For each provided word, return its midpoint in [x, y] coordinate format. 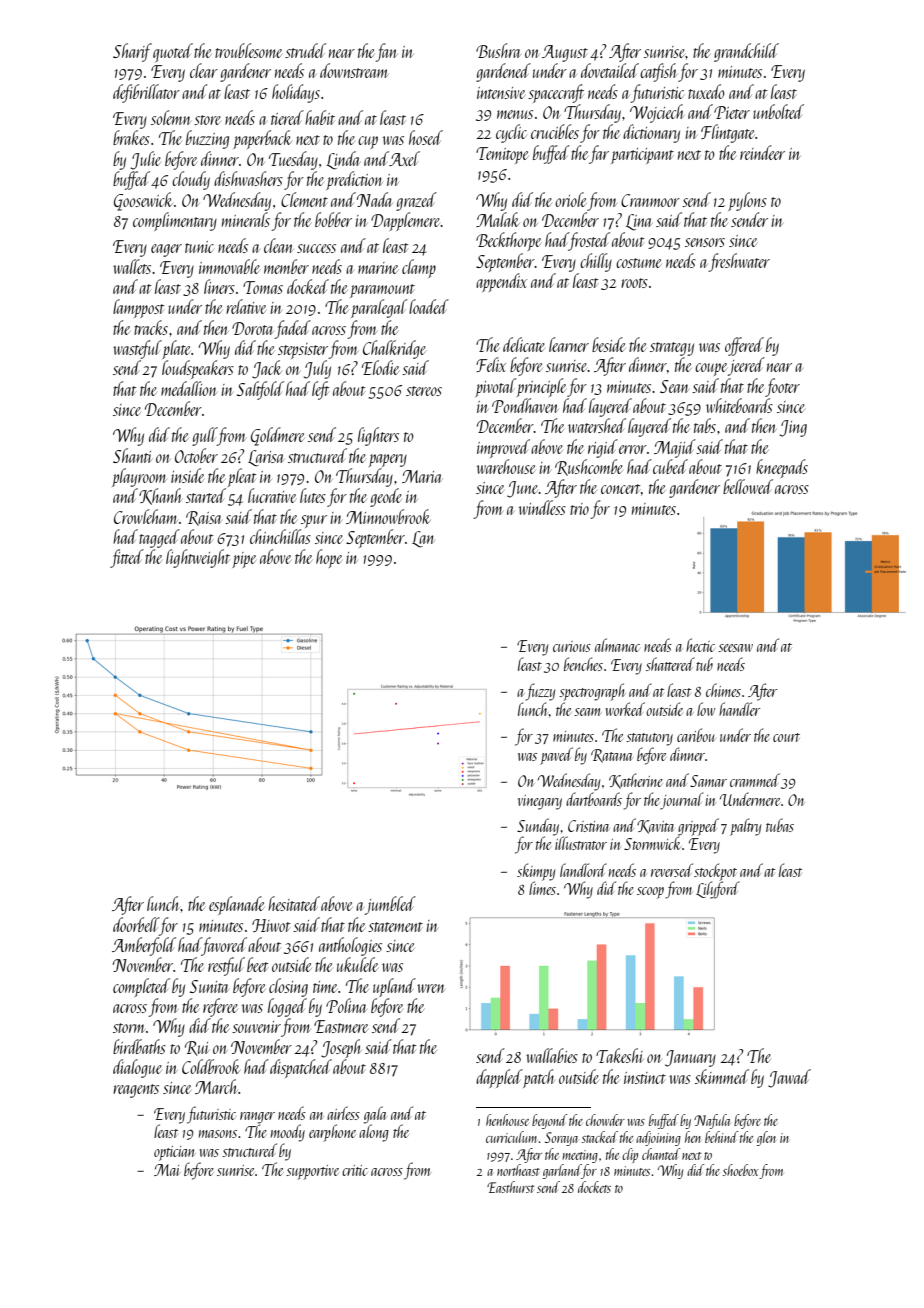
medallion [189, 388]
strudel [305, 50]
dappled [499, 1078]
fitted [127, 558]
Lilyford [718, 890]
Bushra [498, 50]
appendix [501, 282]
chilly [596, 262]
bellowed [748, 486]
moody [288, 1133]
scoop [650, 893]
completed [141, 987]
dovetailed [610, 70]
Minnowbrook [388, 516]
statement [395, 927]
